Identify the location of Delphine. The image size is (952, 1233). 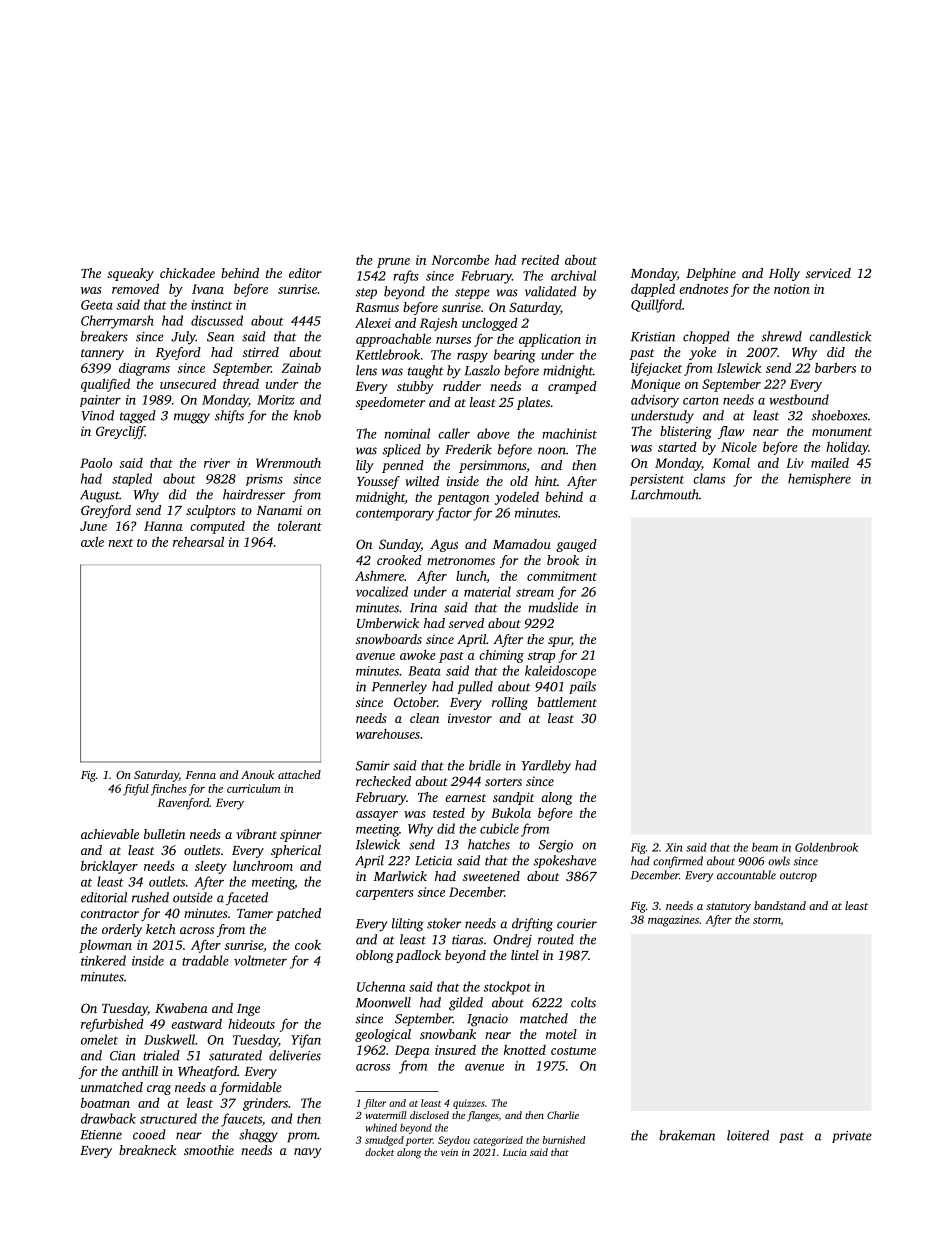
(711, 274).
